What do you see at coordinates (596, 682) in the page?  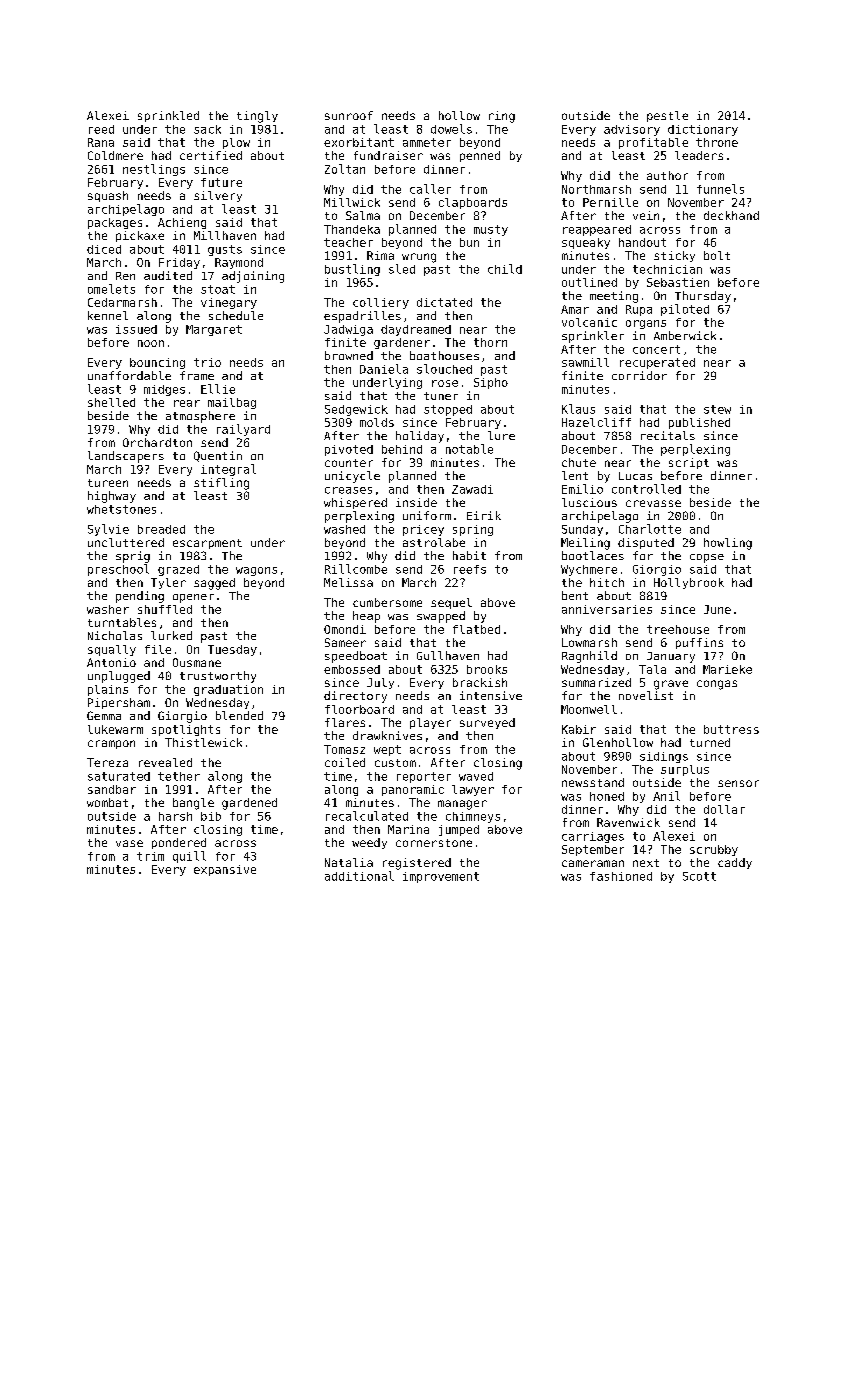 I see `summarized` at bounding box center [596, 682].
